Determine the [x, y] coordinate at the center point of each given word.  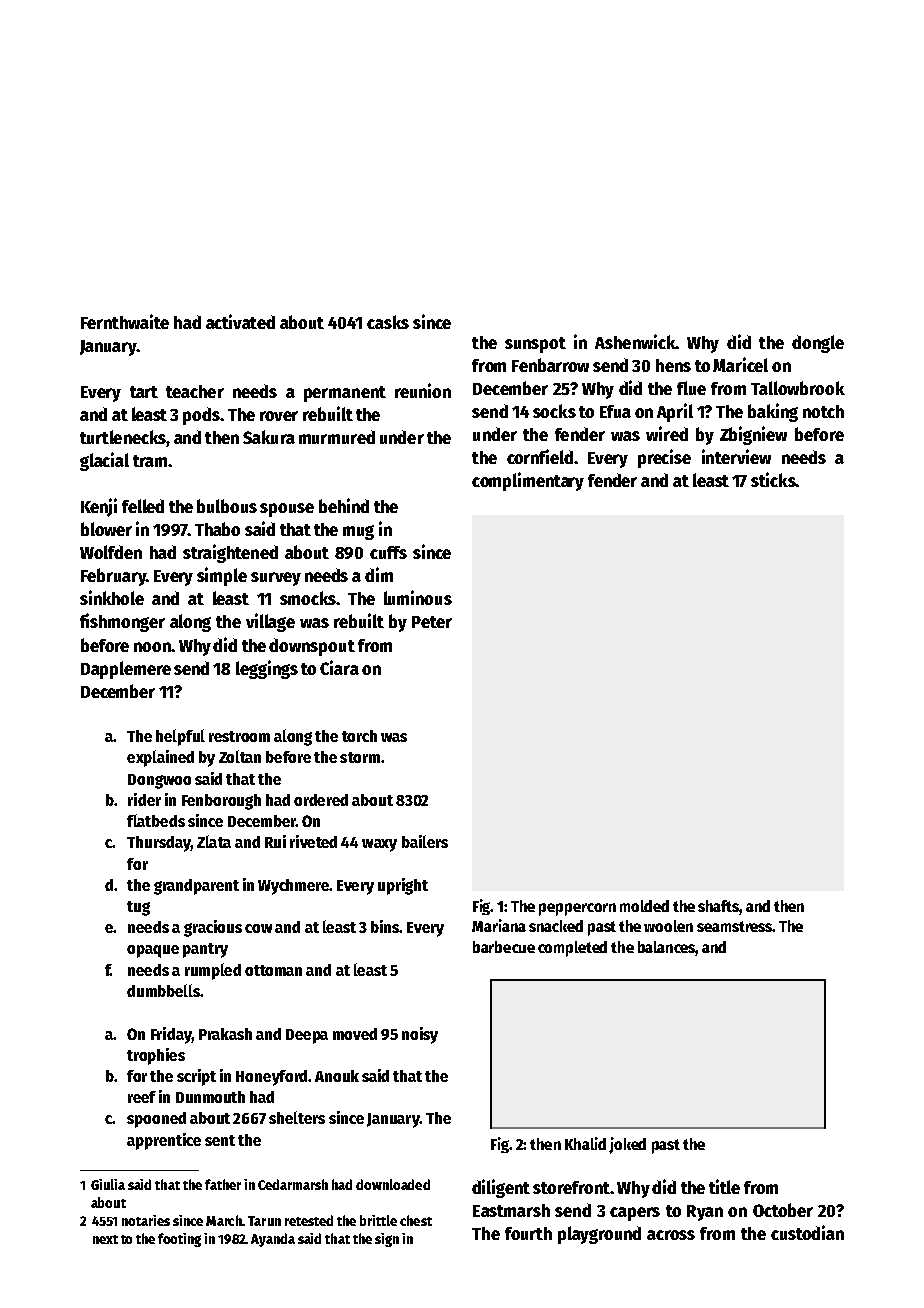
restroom [239, 736]
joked [627, 1145]
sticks [773, 479]
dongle [818, 344]
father [223, 1184]
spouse [287, 510]
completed [572, 949]
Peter [432, 622]
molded [644, 906]
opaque [153, 951]
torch [359, 736]
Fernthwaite [125, 321]
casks [388, 322]
